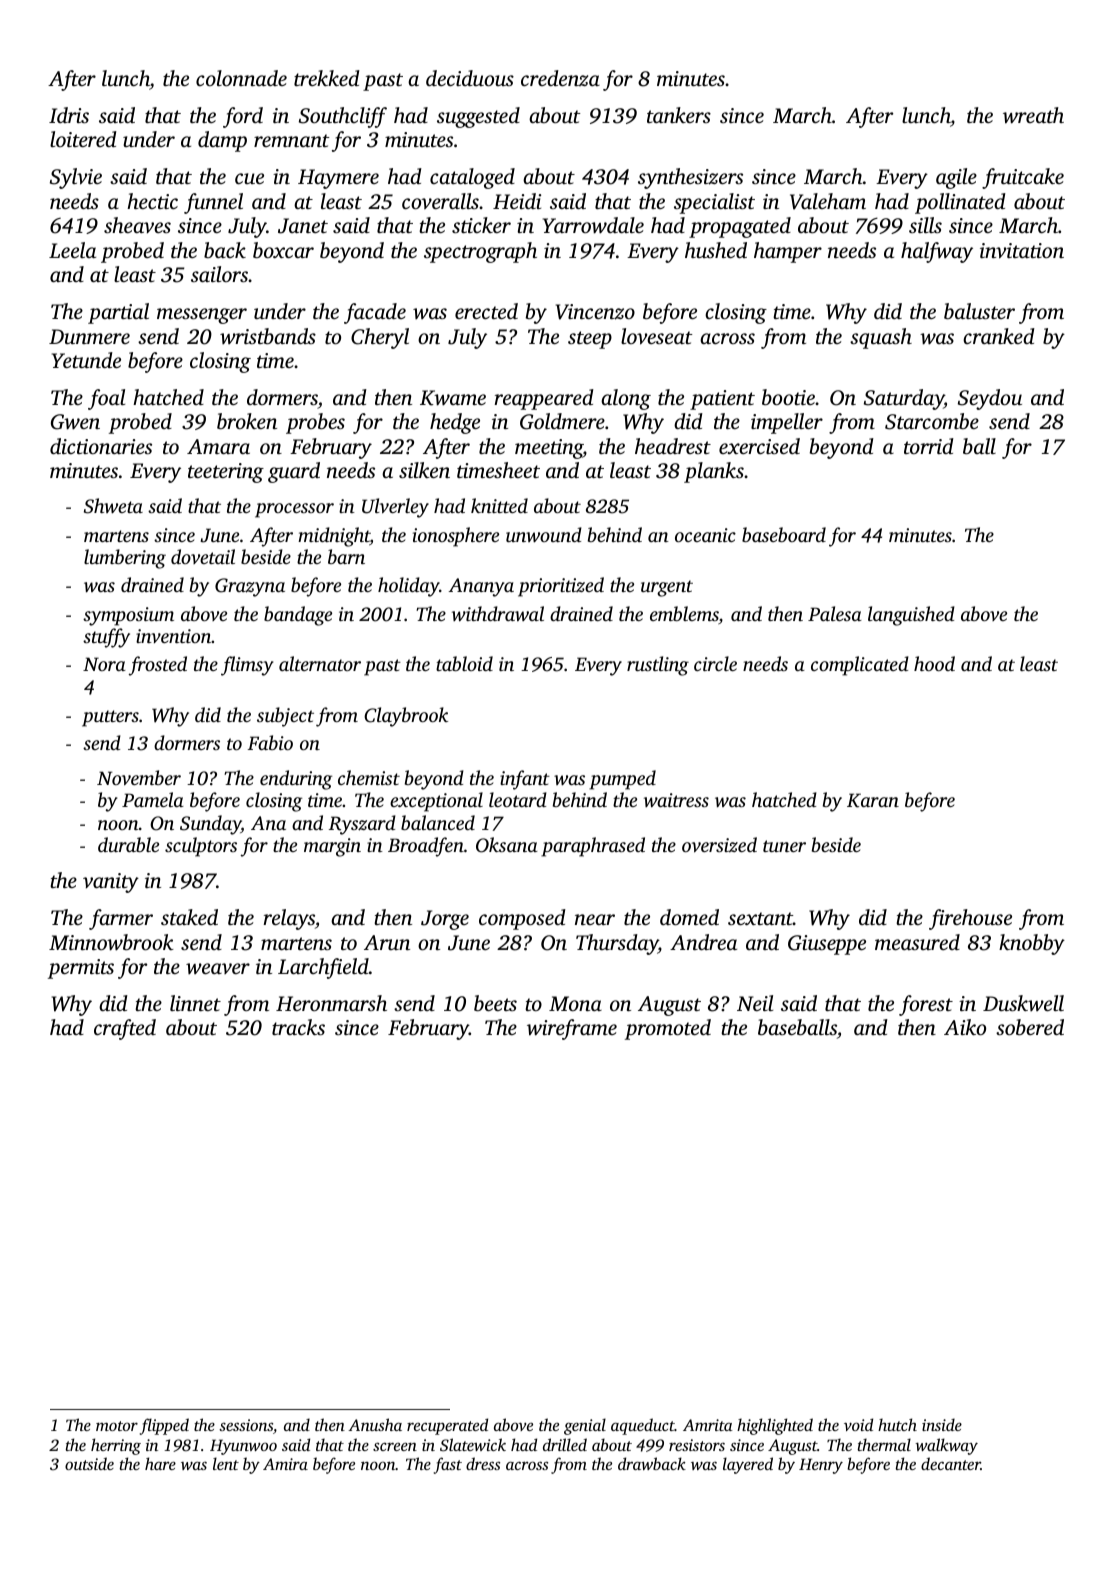 The height and width of the screenshot is (1575, 1114). What do you see at coordinates (951, 1463) in the screenshot?
I see `decanter` at bounding box center [951, 1463].
